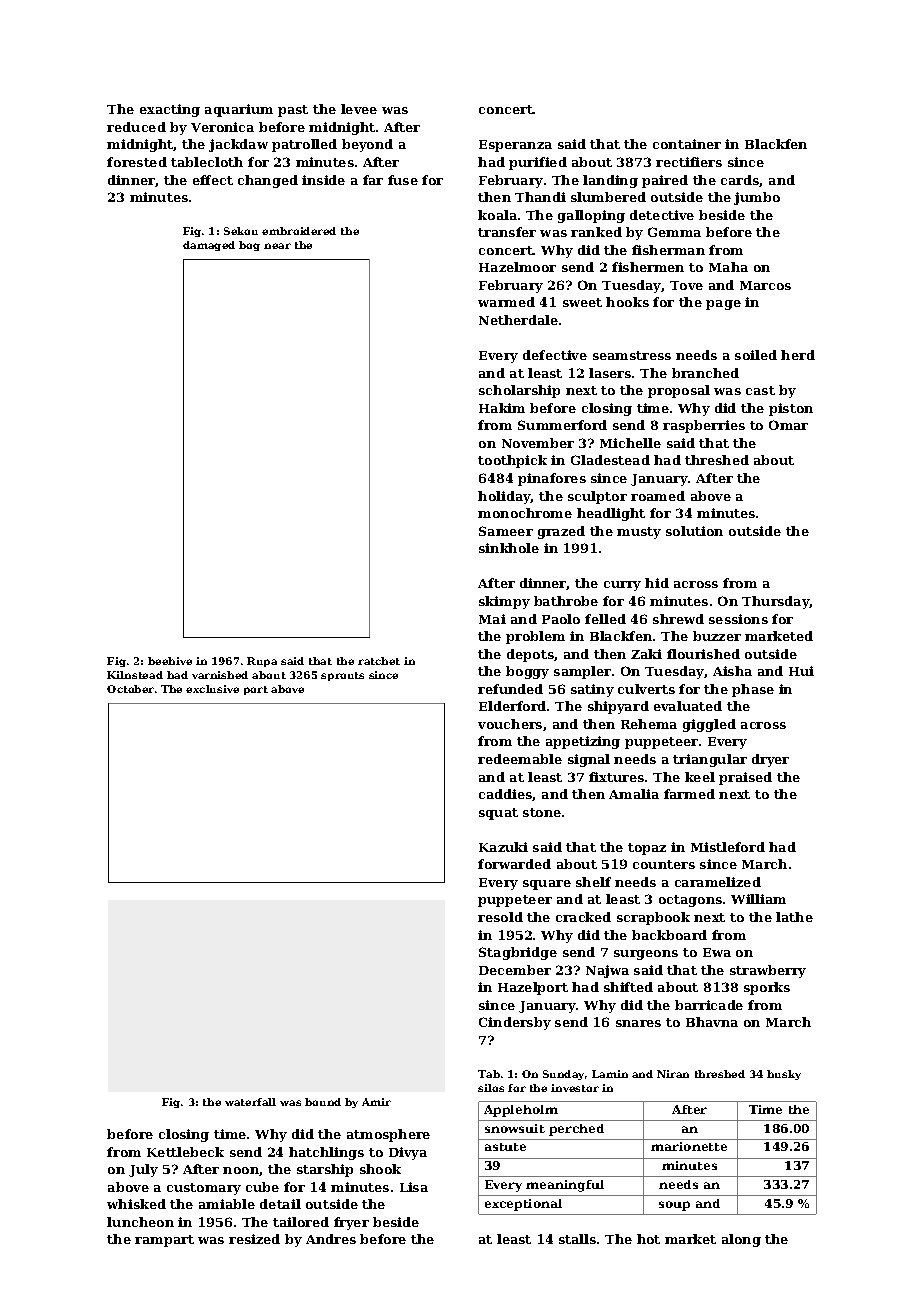 The width and height of the document is (924, 1308). I want to click on exacting, so click(170, 110).
